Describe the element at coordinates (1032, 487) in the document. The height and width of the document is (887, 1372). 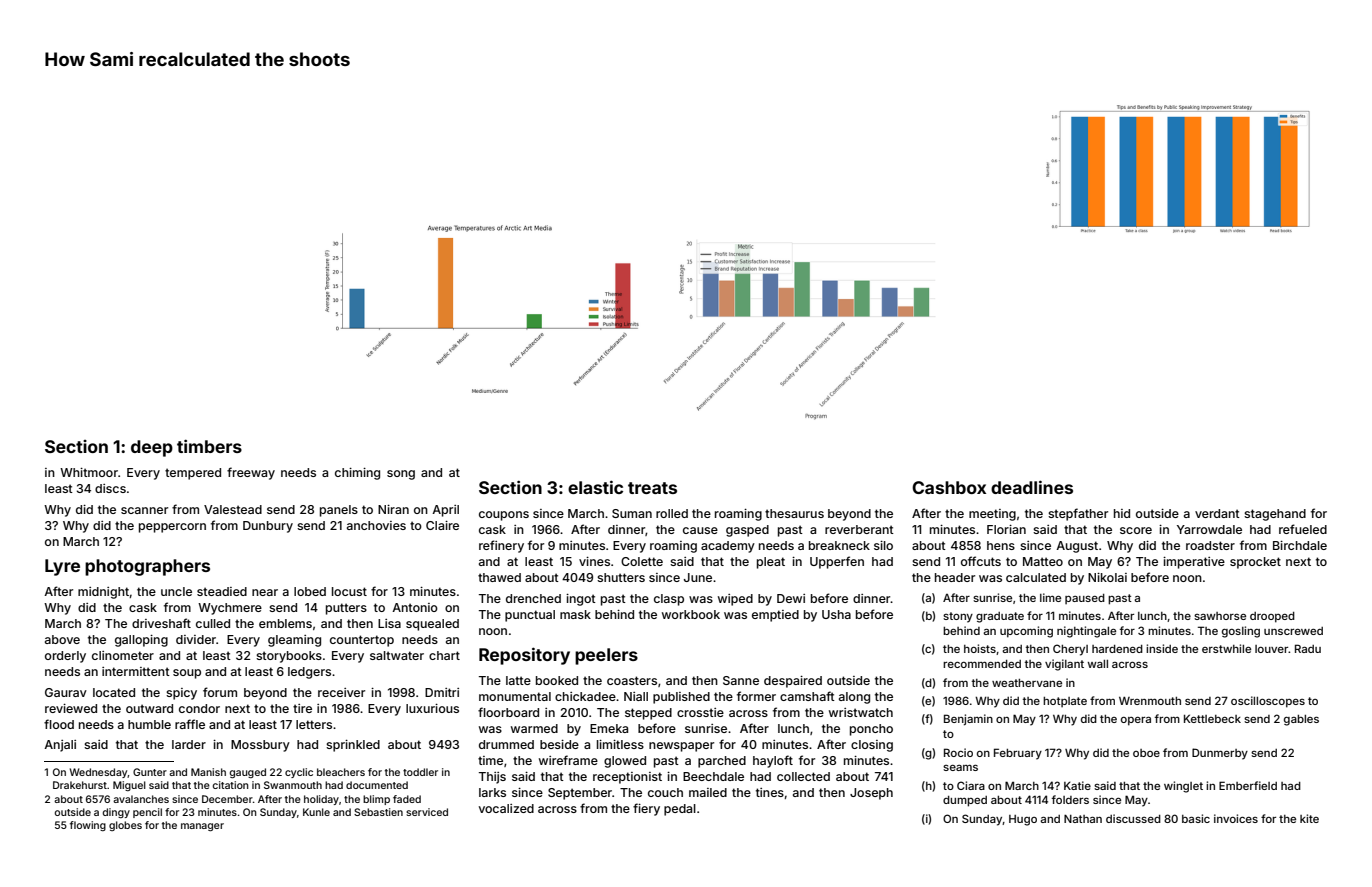
I see `deadlines` at that location.
